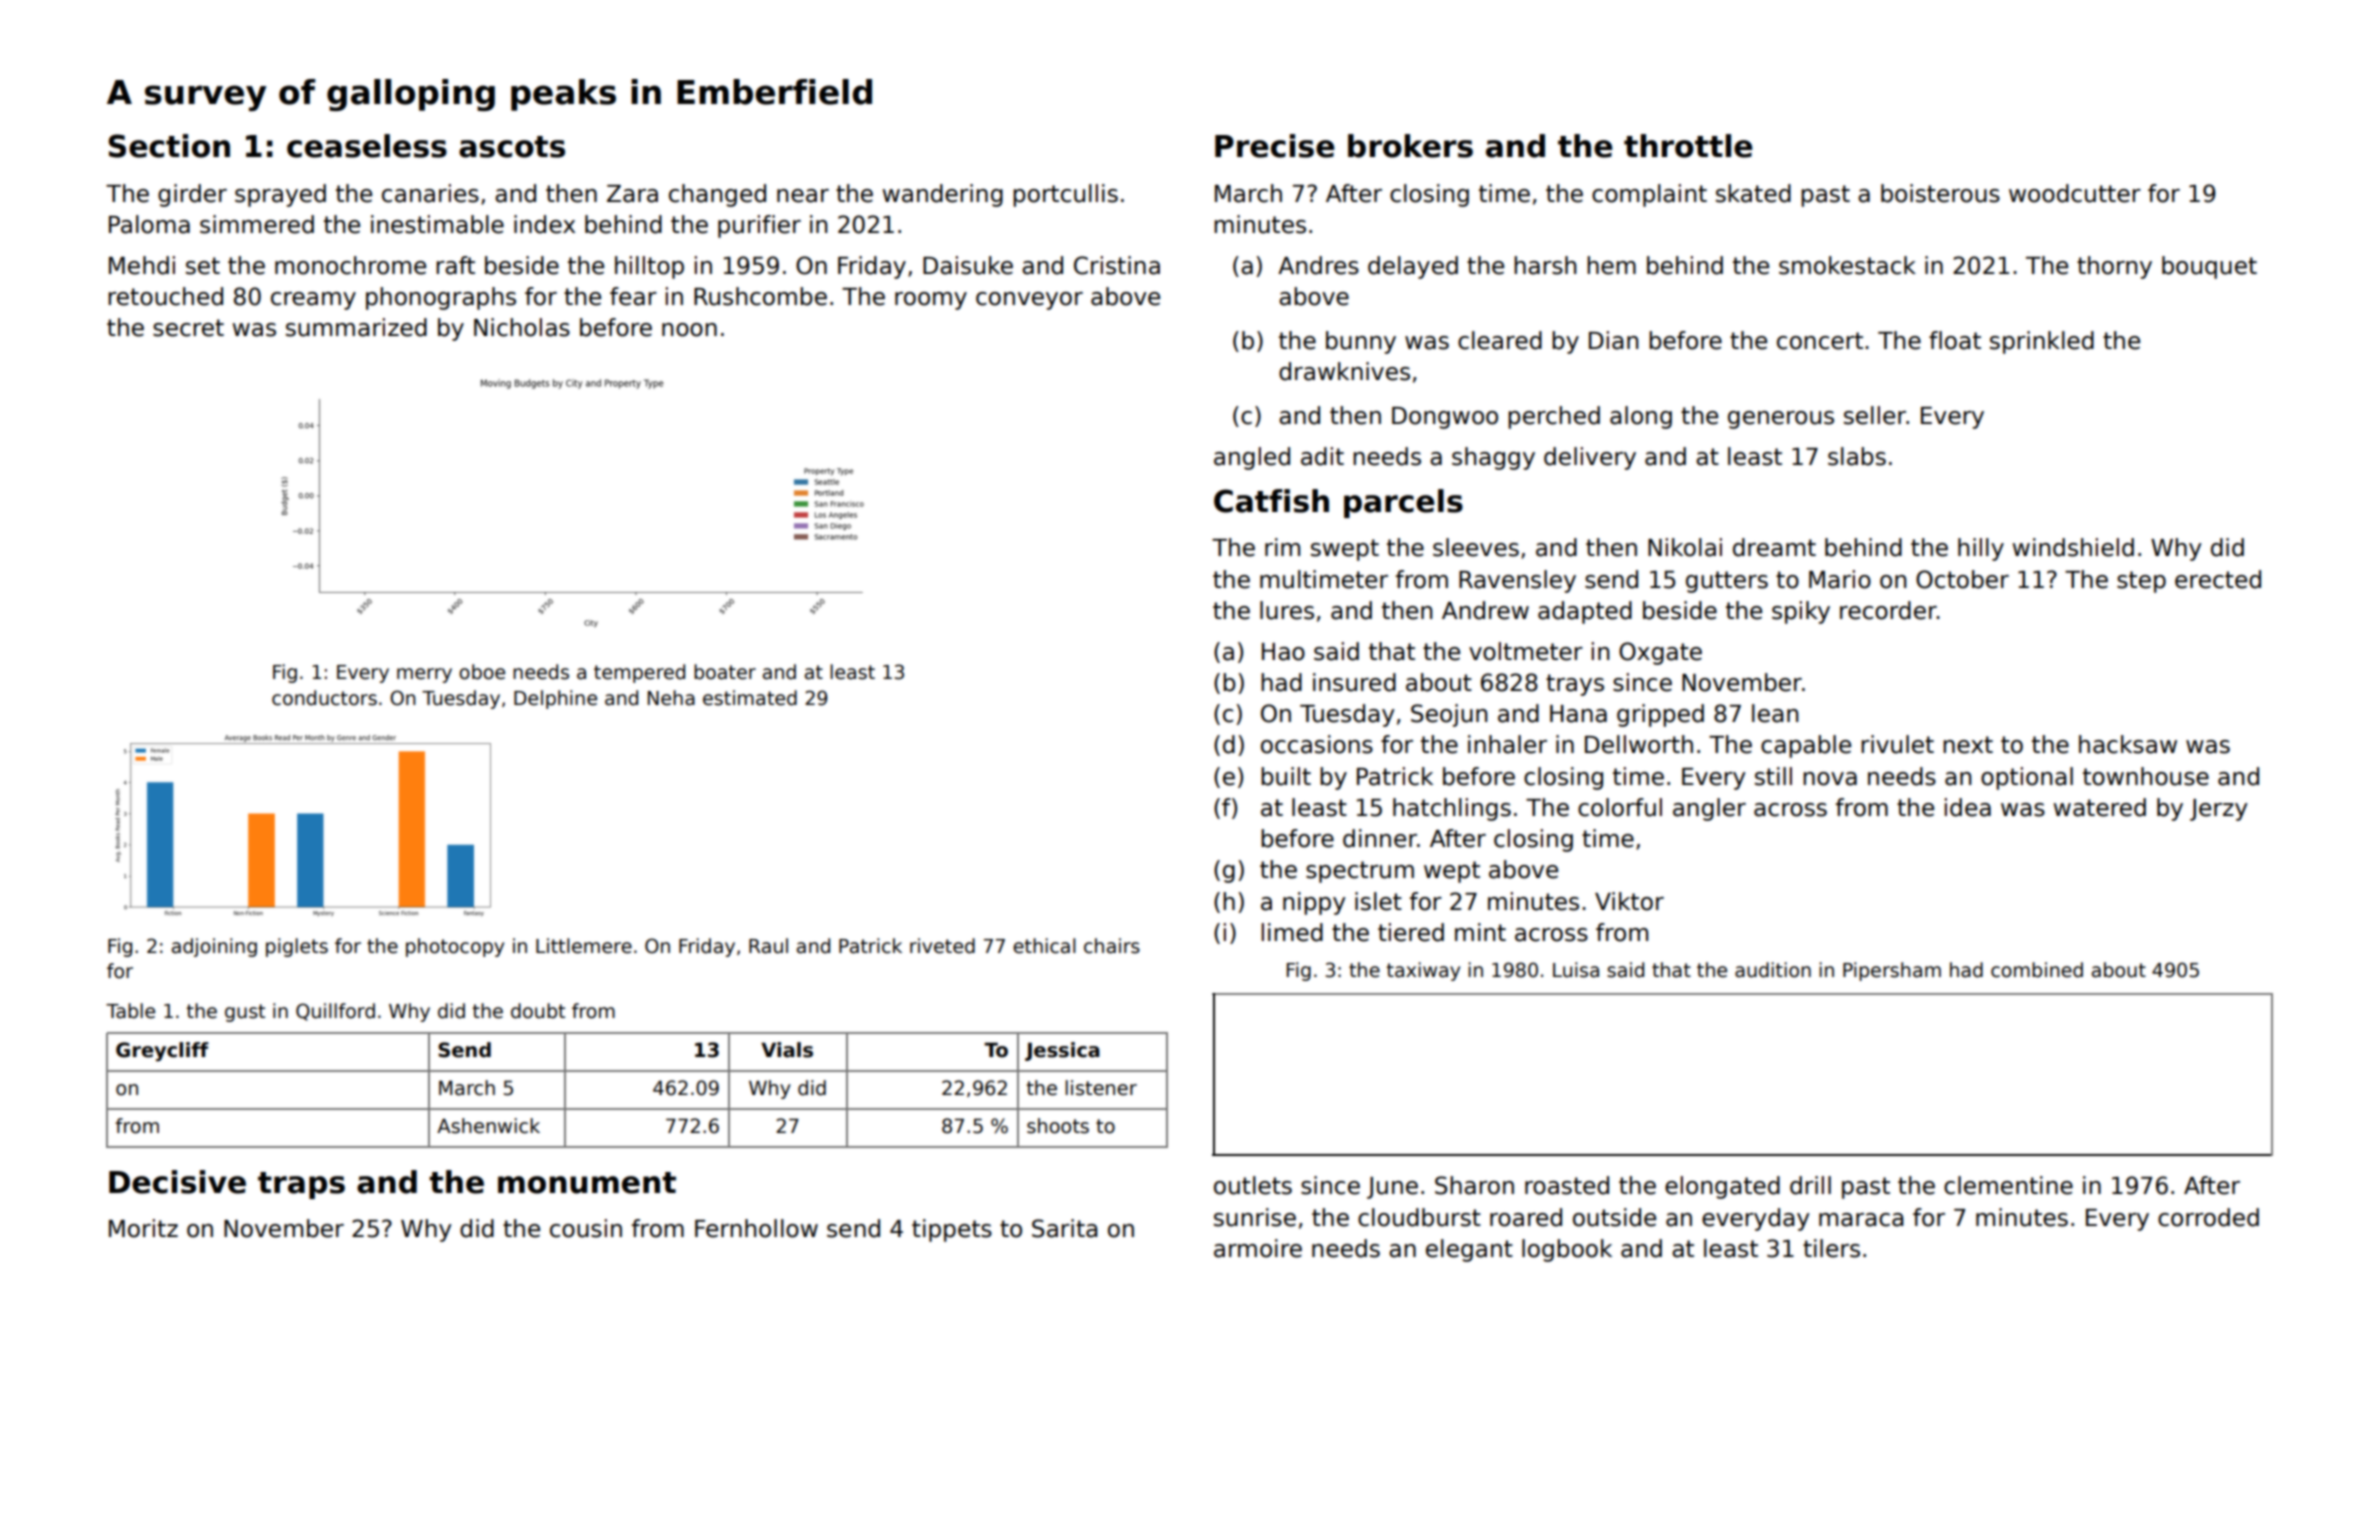 The height and width of the screenshot is (1540, 2380). What do you see at coordinates (512, 147) in the screenshot?
I see `ascots` at bounding box center [512, 147].
